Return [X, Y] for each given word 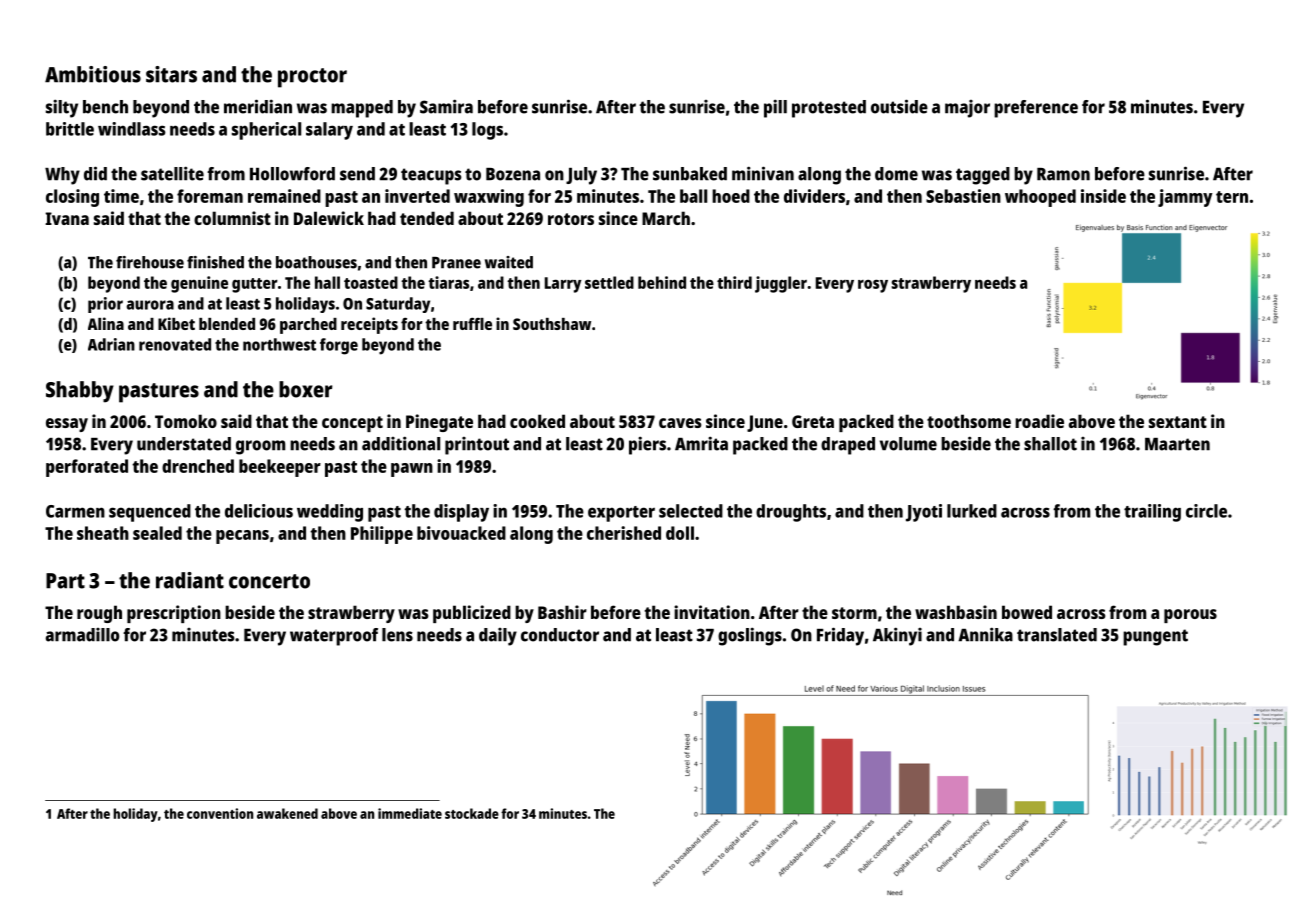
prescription [174, 614]
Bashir [562, 612]
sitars [171, 74]
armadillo [82, 635]
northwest [279, 344]
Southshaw [552, 324]
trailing [1152, 513]
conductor [560, 635]
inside [1103, 196]
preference [1036, 109]
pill [775, 108]
